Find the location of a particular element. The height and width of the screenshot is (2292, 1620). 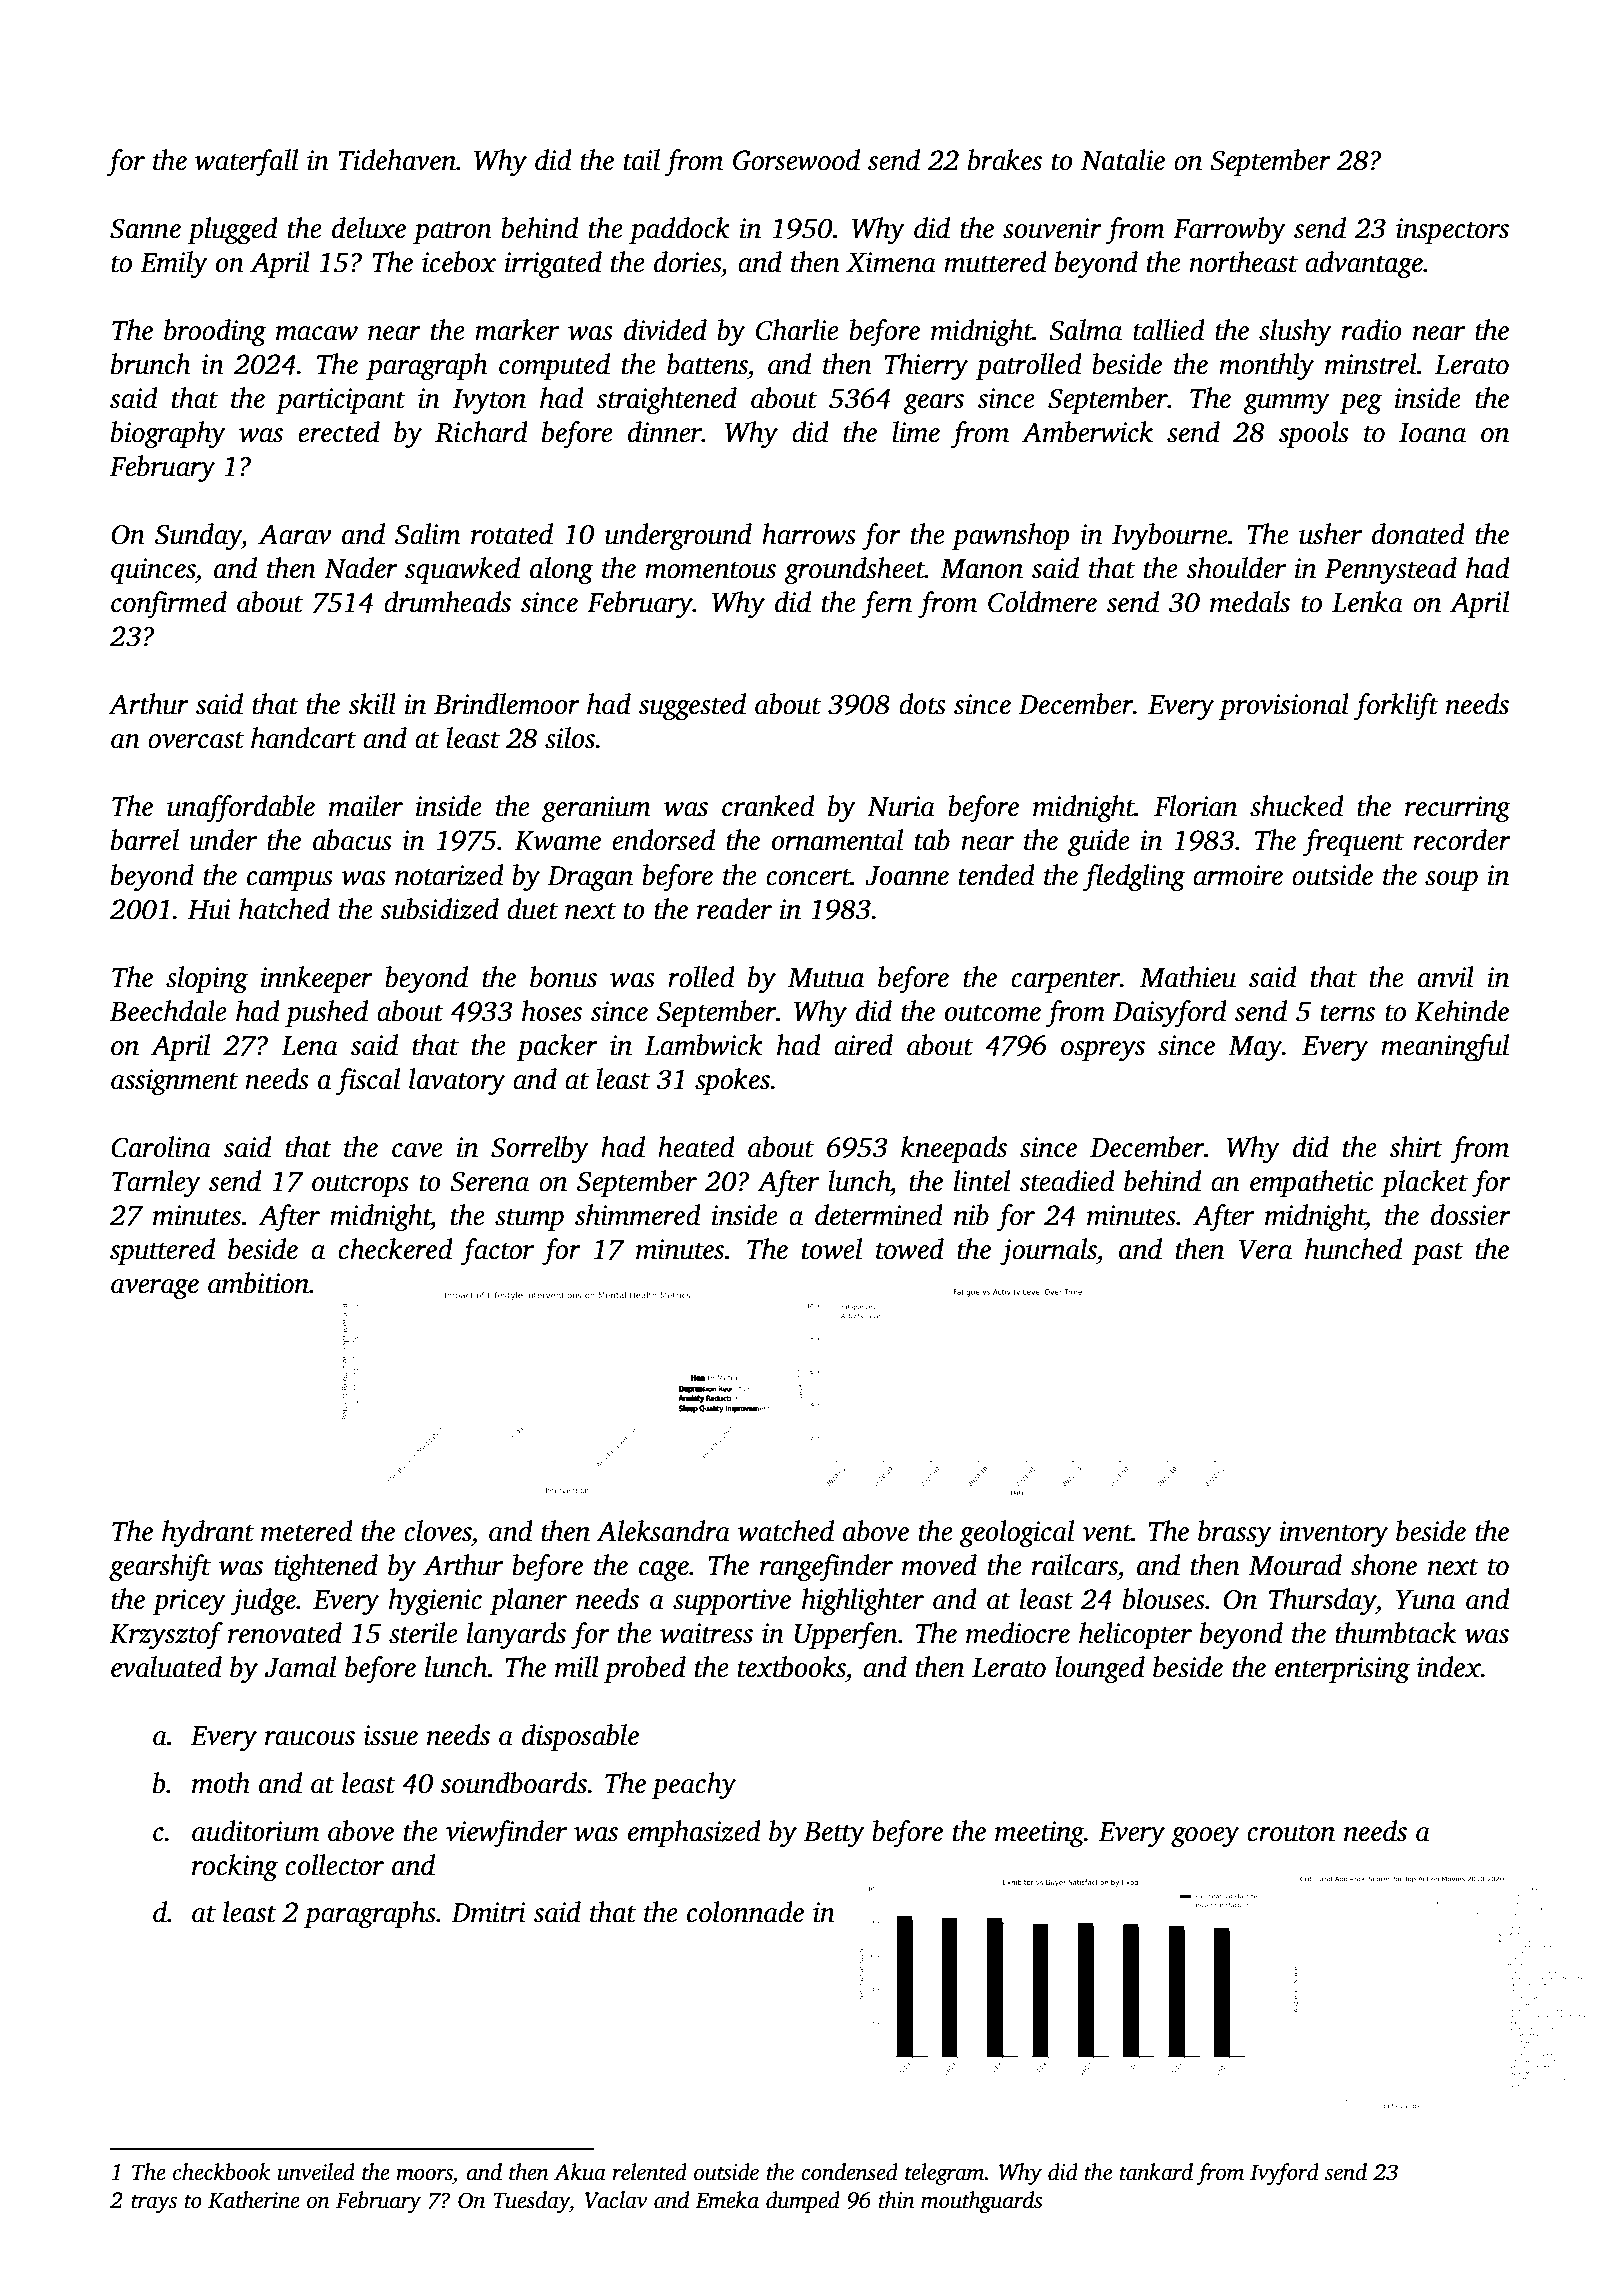

ambition is located at coordinates (259, 1283).
